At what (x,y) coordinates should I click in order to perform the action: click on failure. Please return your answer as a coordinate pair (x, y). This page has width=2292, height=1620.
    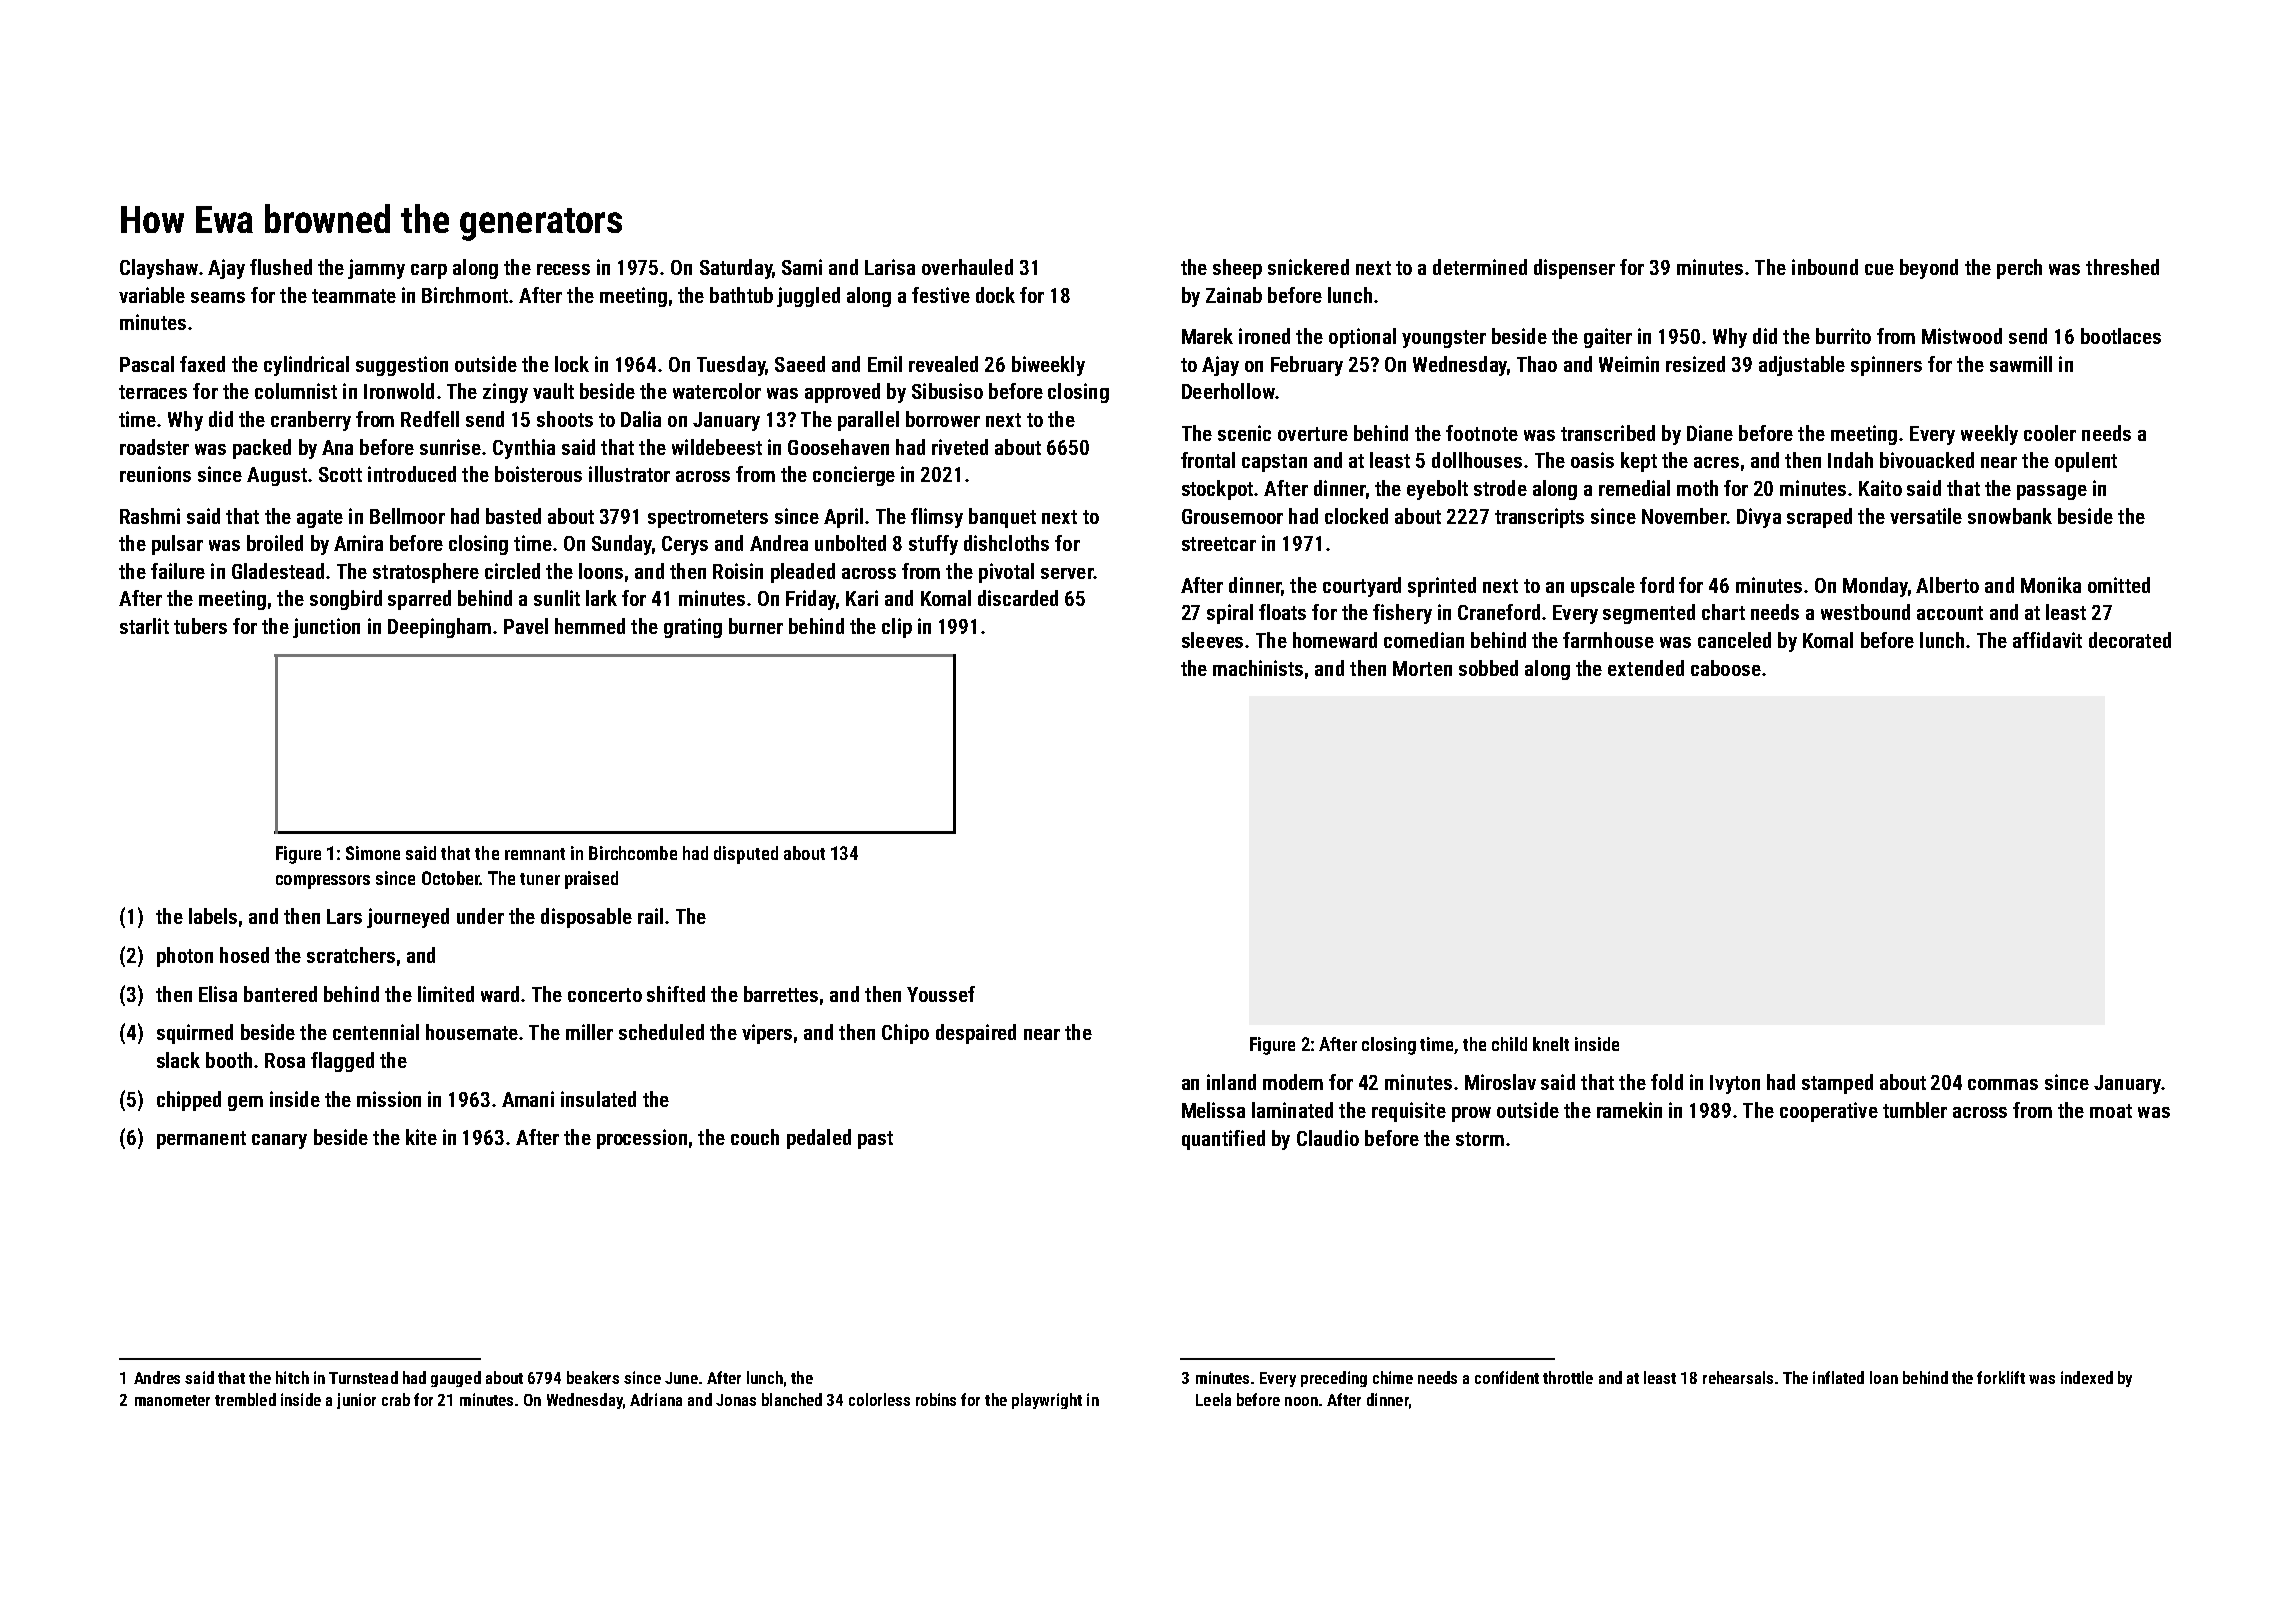
    Looking at the image, I should click on (178, 571).
